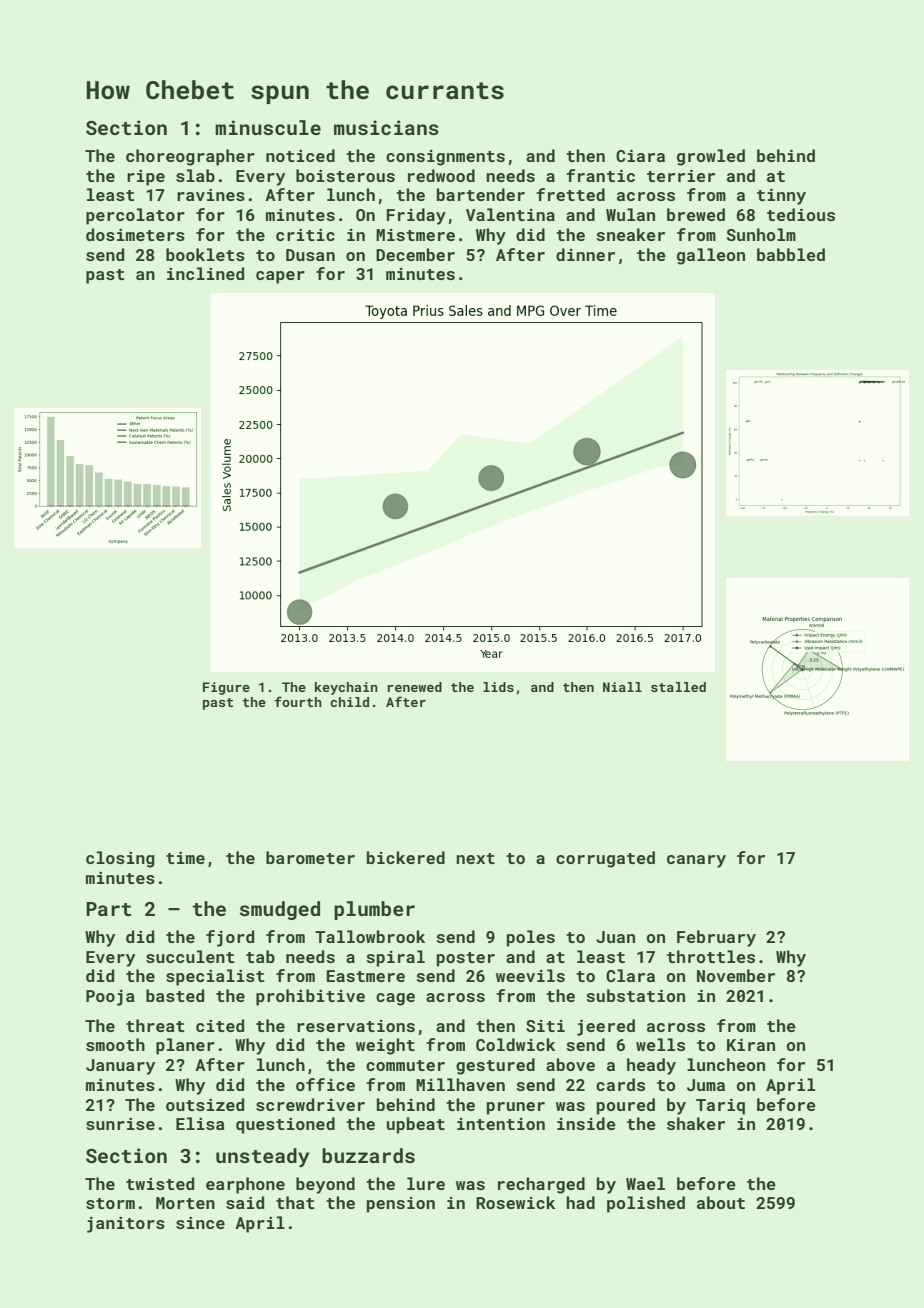 This document has width=924, height=1308. I want to click on frantic, so click(600, 175).
